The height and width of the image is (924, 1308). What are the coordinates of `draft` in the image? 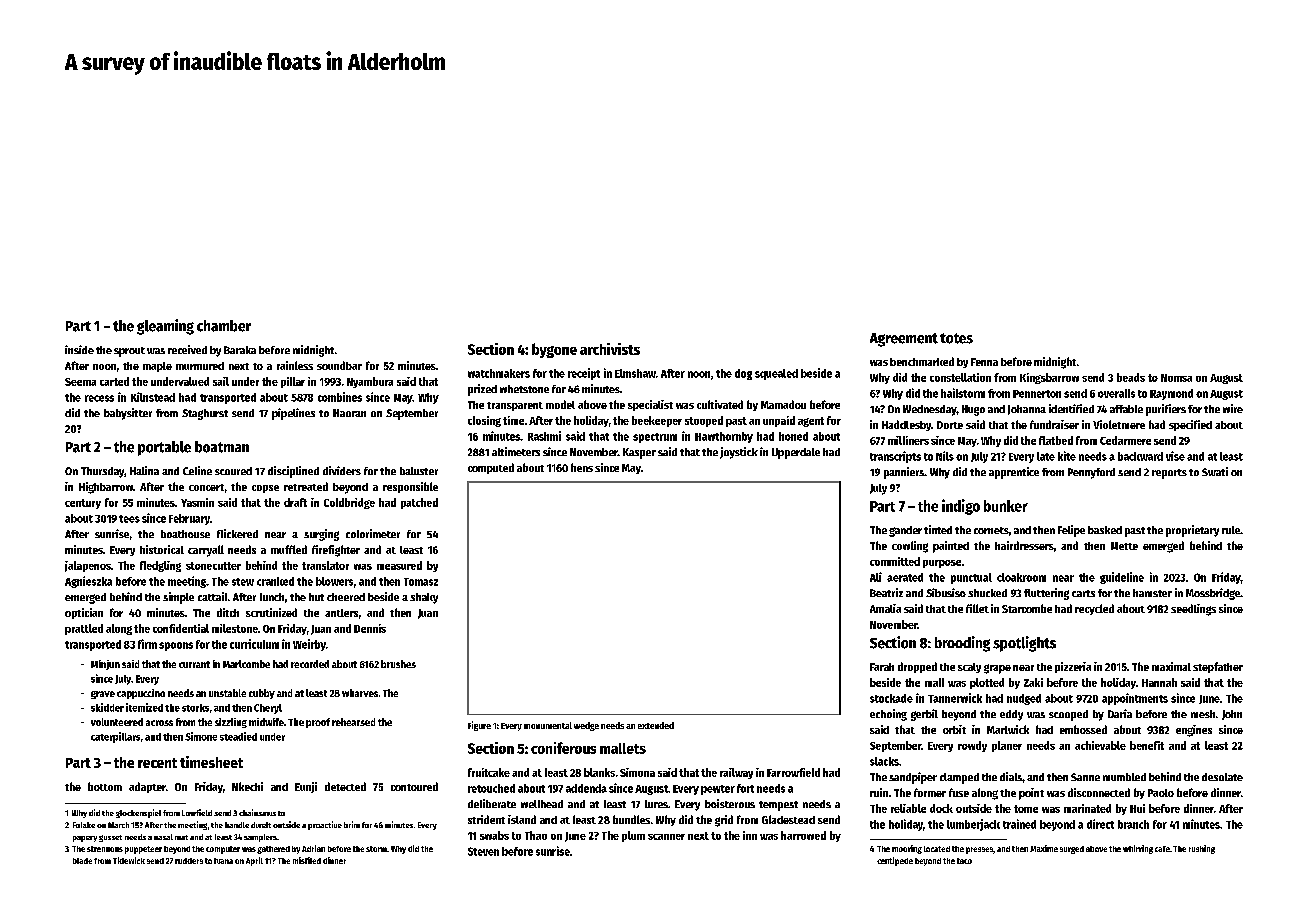 It's located at (295, 502).
